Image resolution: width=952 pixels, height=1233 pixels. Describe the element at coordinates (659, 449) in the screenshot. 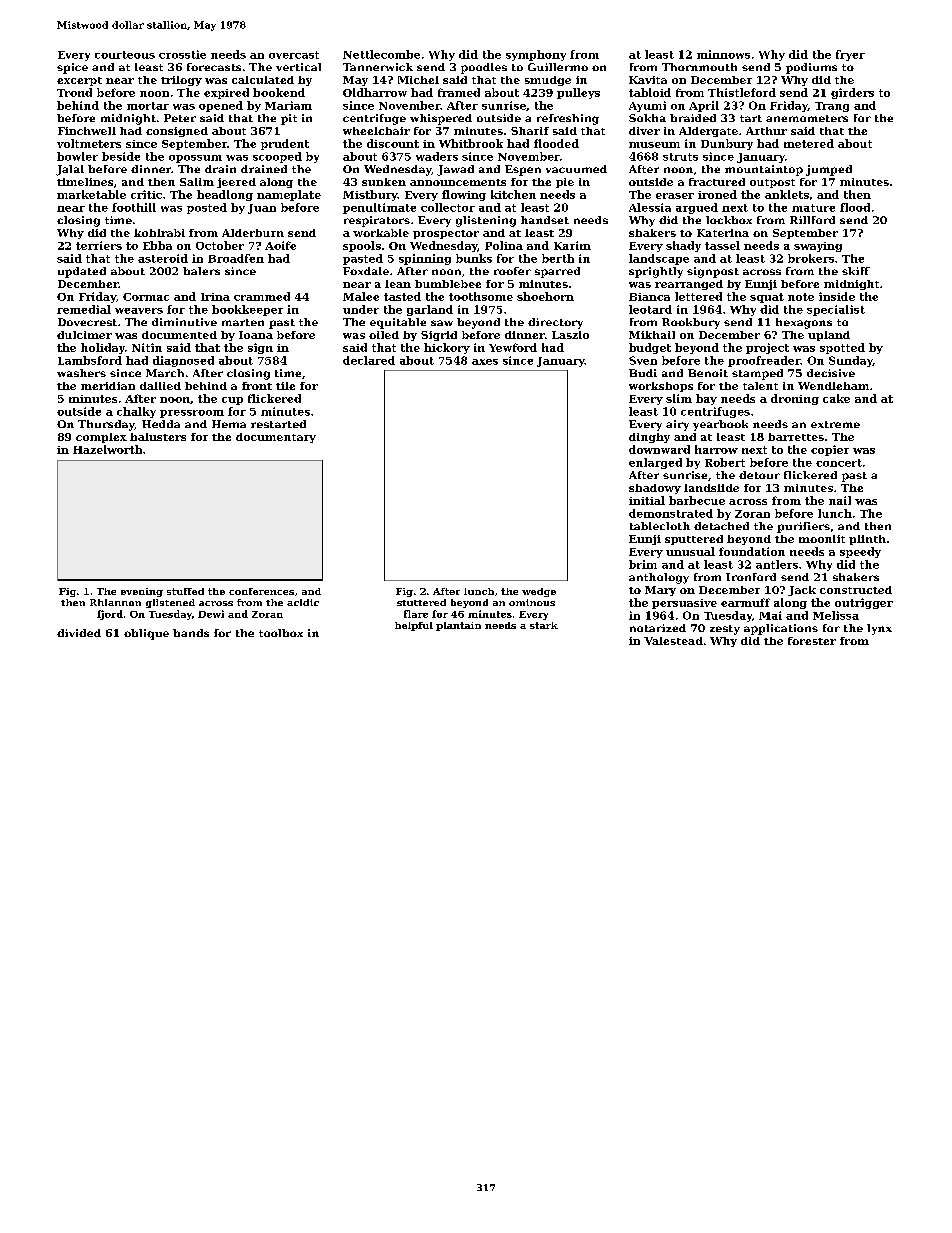

I see `downward` at that location.
